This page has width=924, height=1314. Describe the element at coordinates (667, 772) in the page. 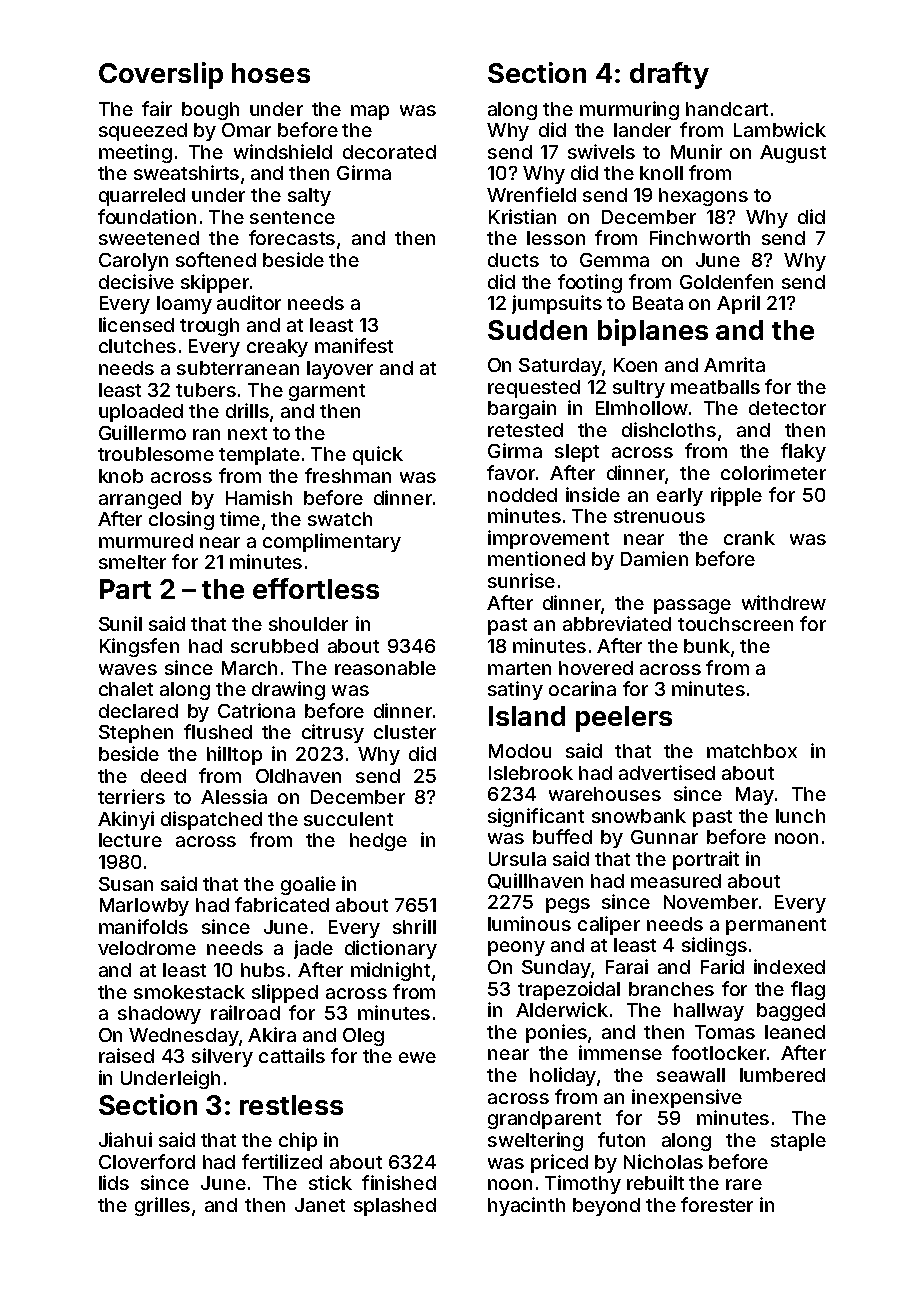

I see `advertised` at that location.
